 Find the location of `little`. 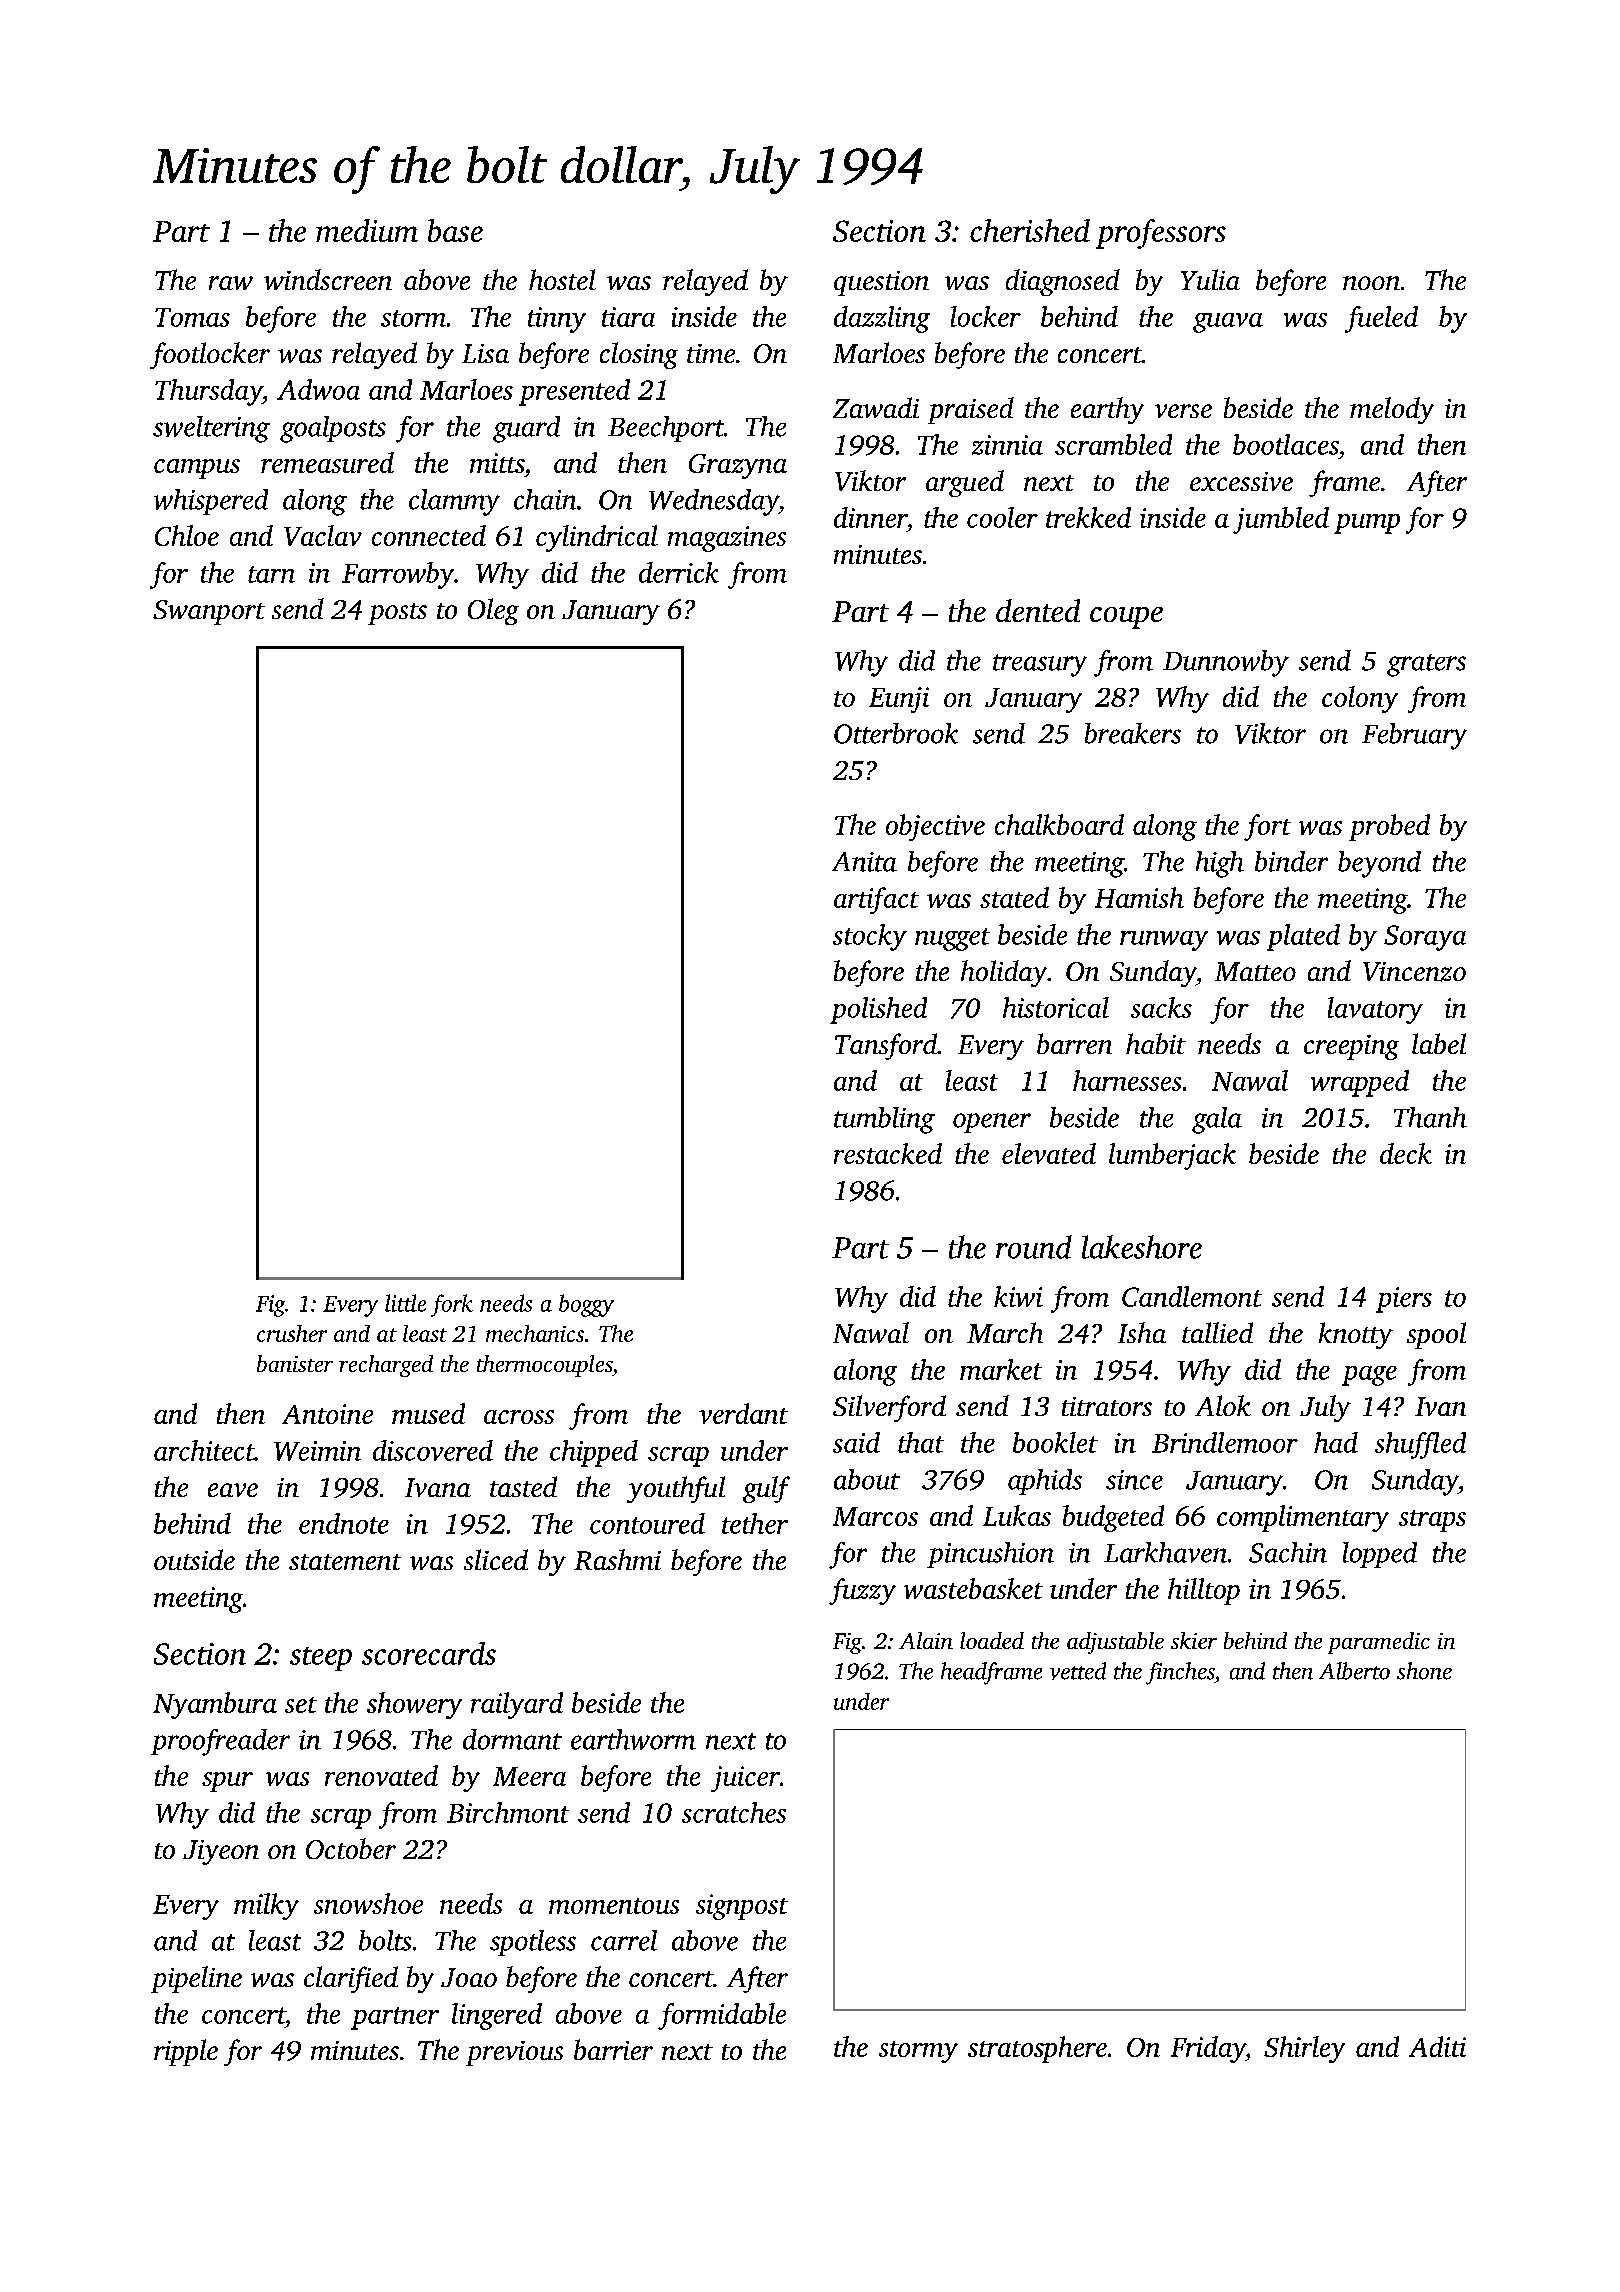

little is located at coordinates (405, 1303).
